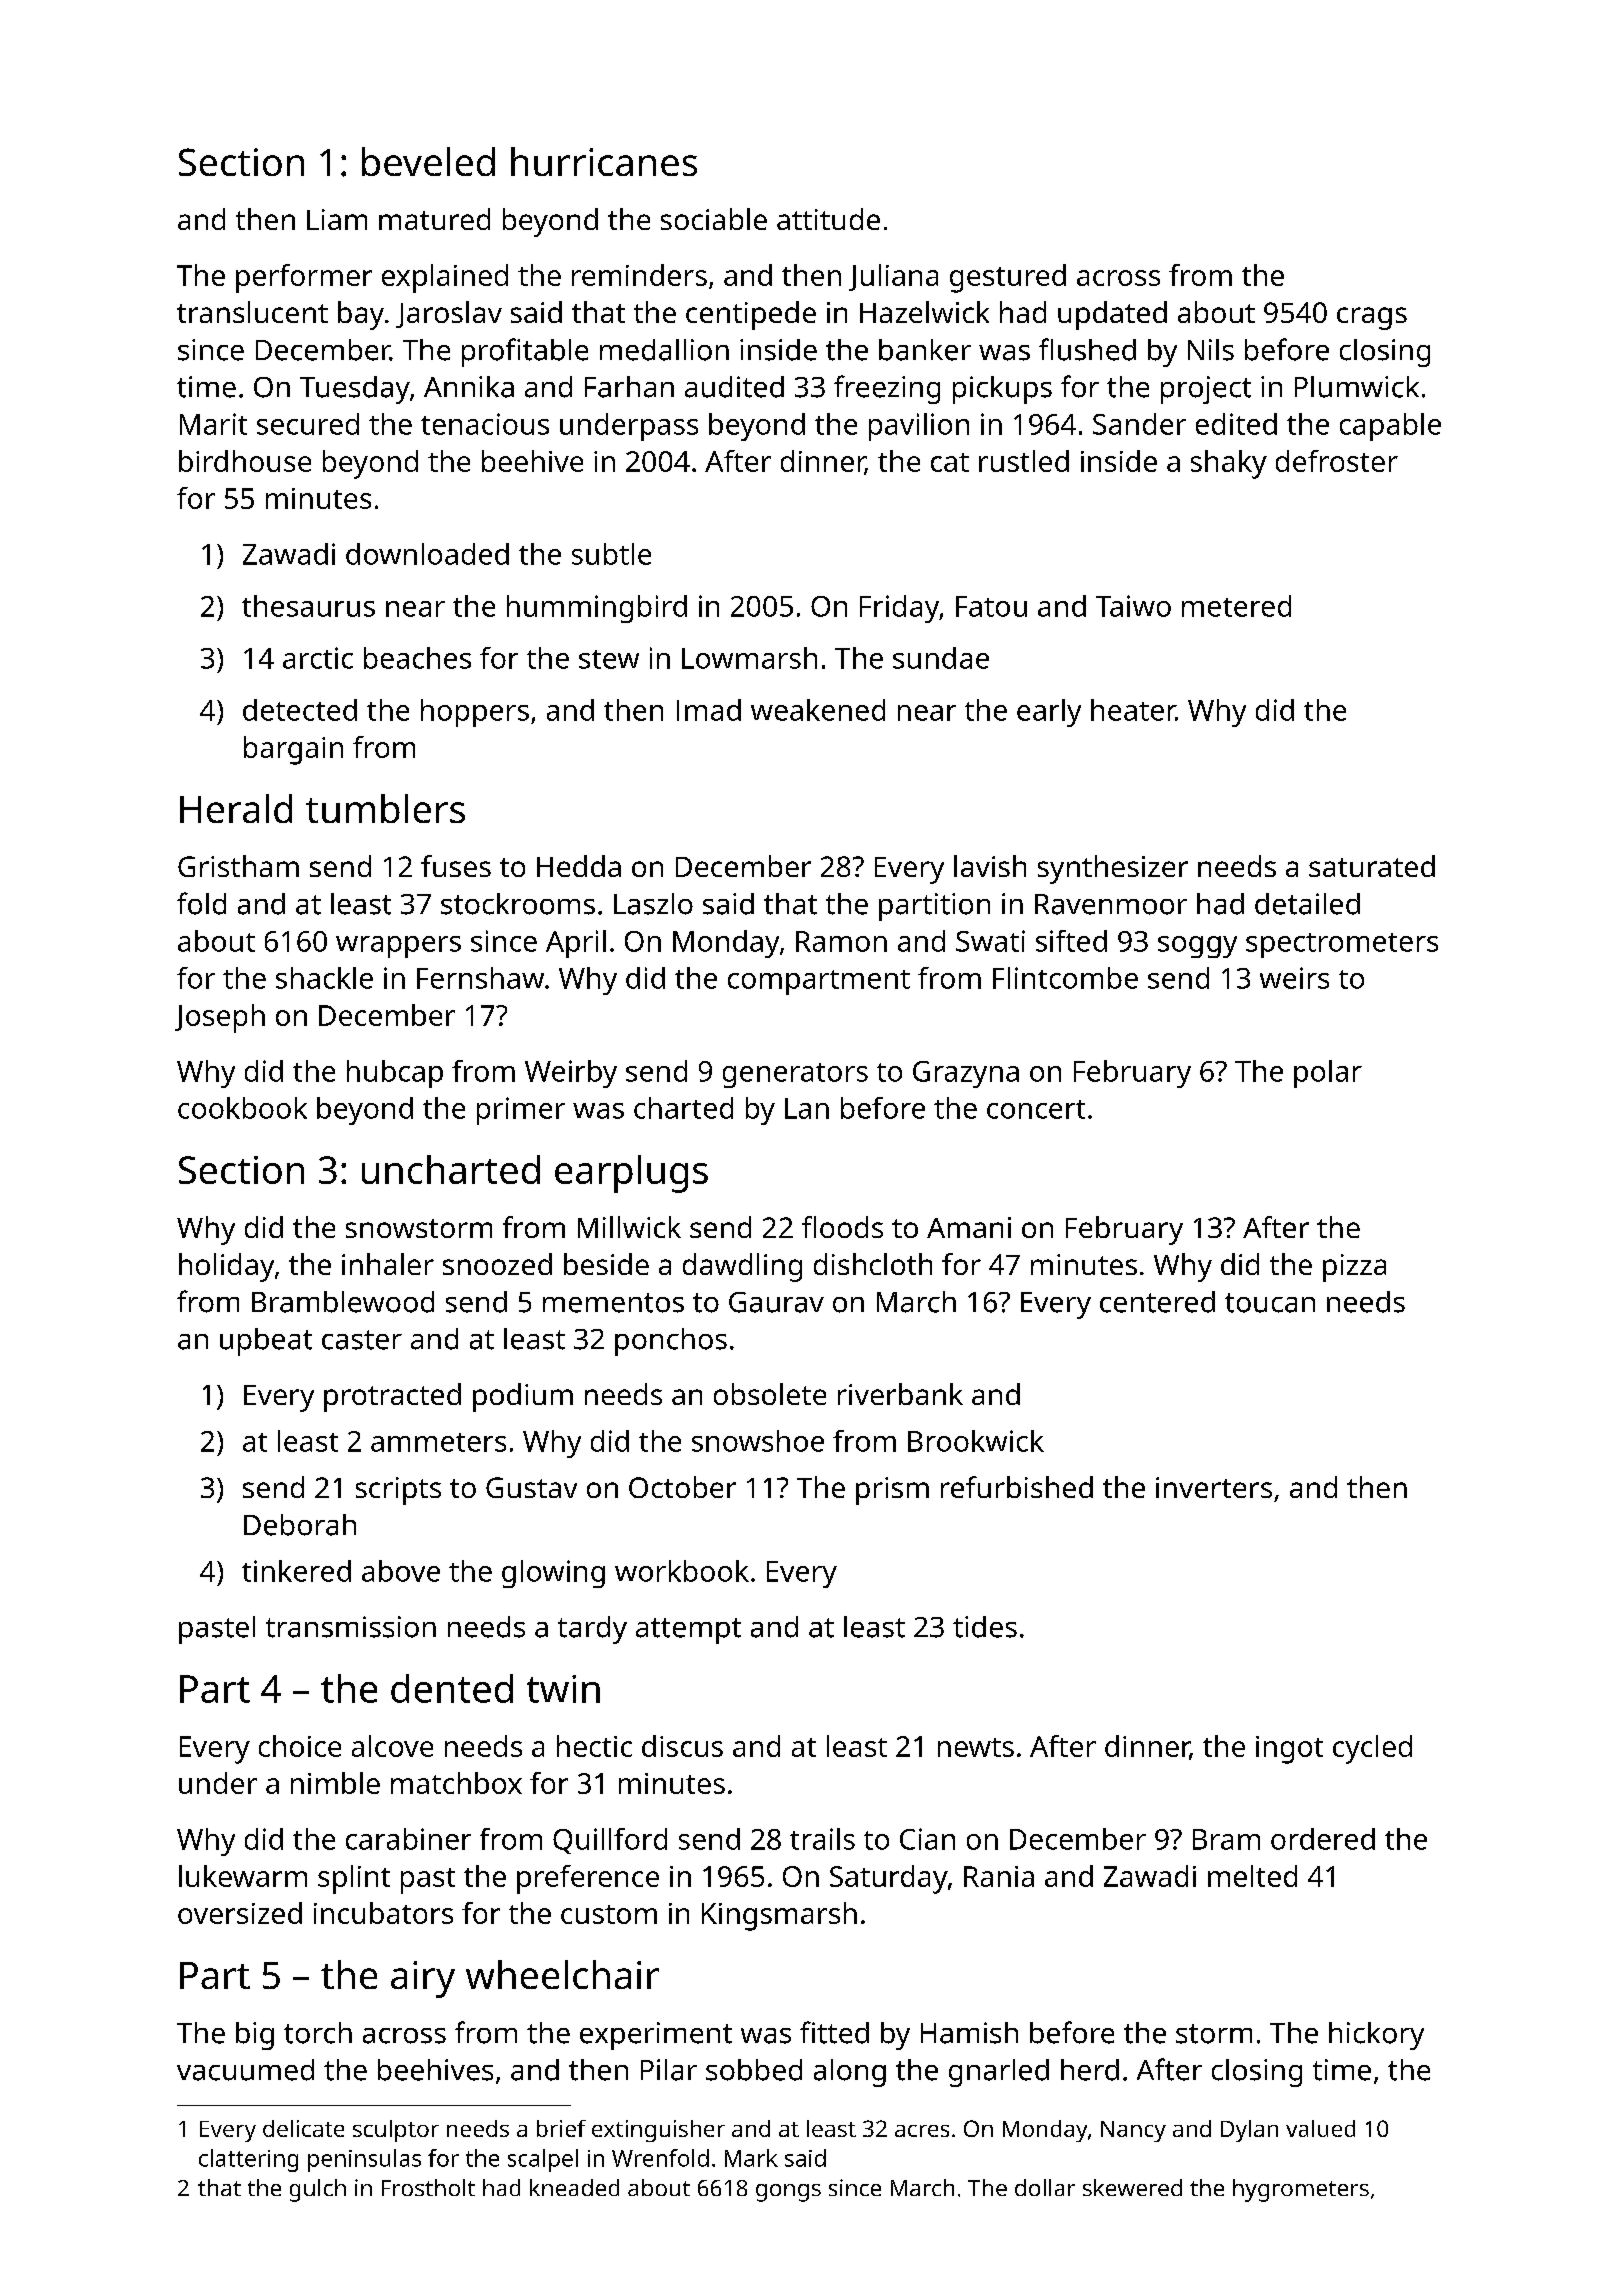 This page has height=2292, width=1620. What do you see at coordinates (1139, 424) in the page?
I see `Sander` at bounding box center [1139, 424].
